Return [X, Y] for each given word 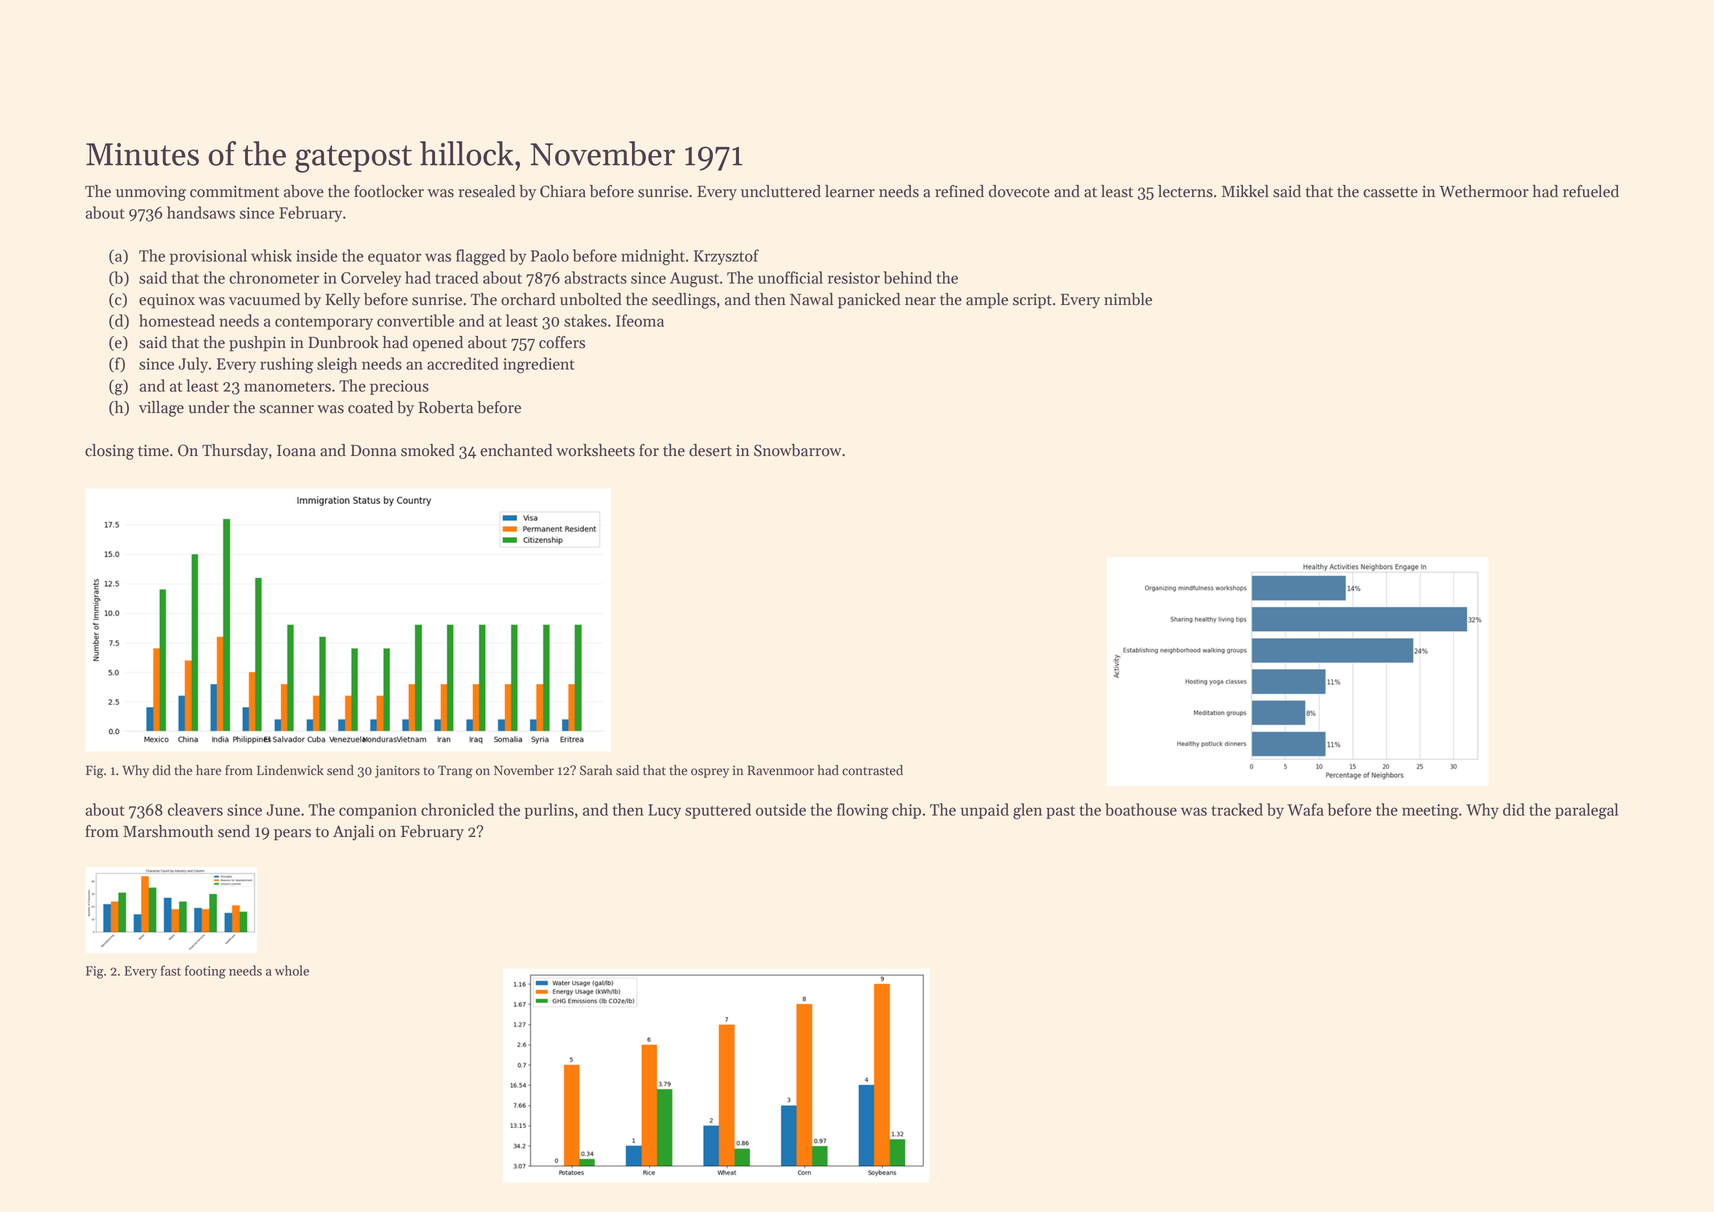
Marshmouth [168, 831]
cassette [1390, 192]
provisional [208, 257]
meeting [1430, 812]
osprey [710, 773]
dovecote [1019, 191]
